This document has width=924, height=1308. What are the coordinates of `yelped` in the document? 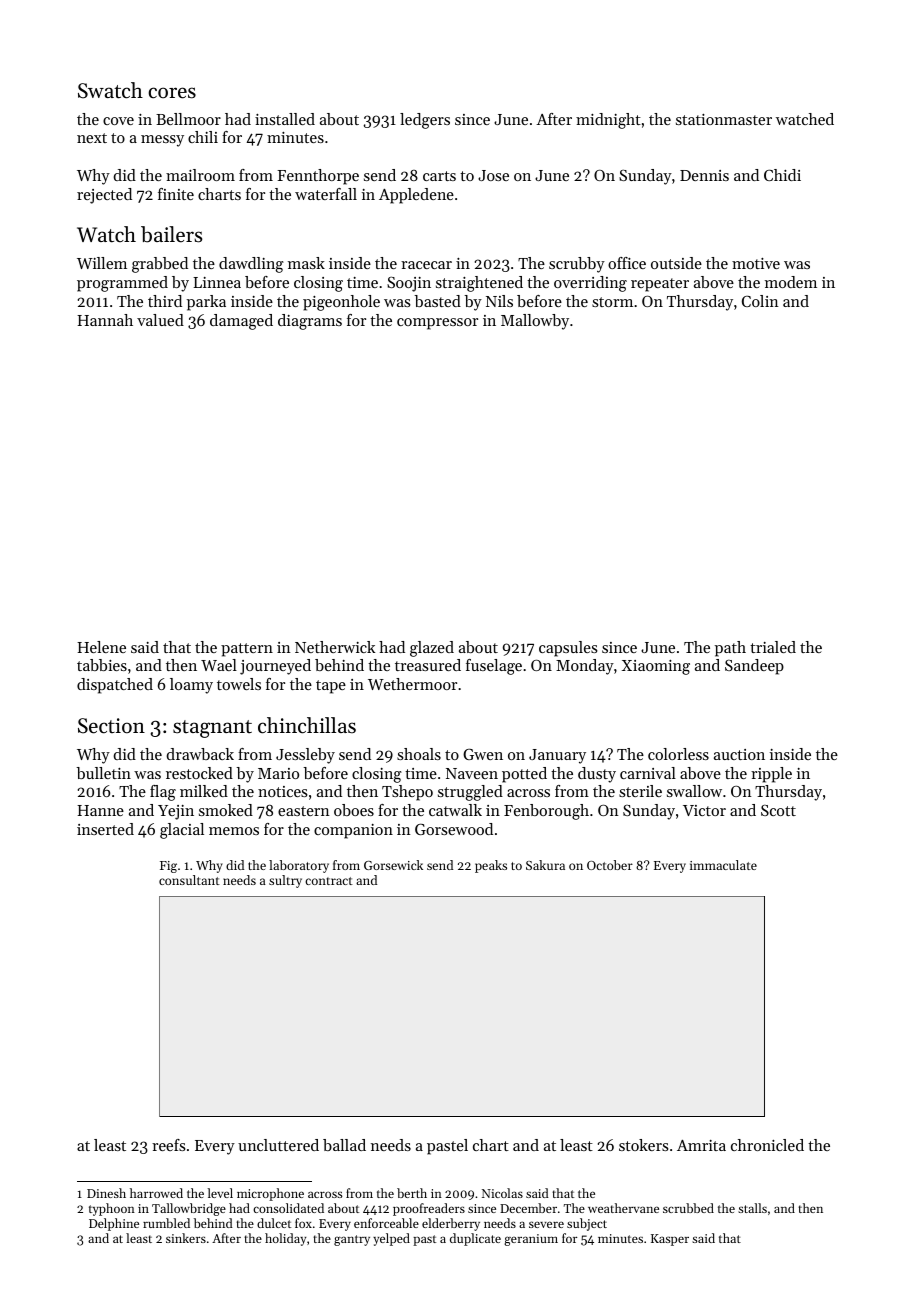 It's located at (391, 1239).
